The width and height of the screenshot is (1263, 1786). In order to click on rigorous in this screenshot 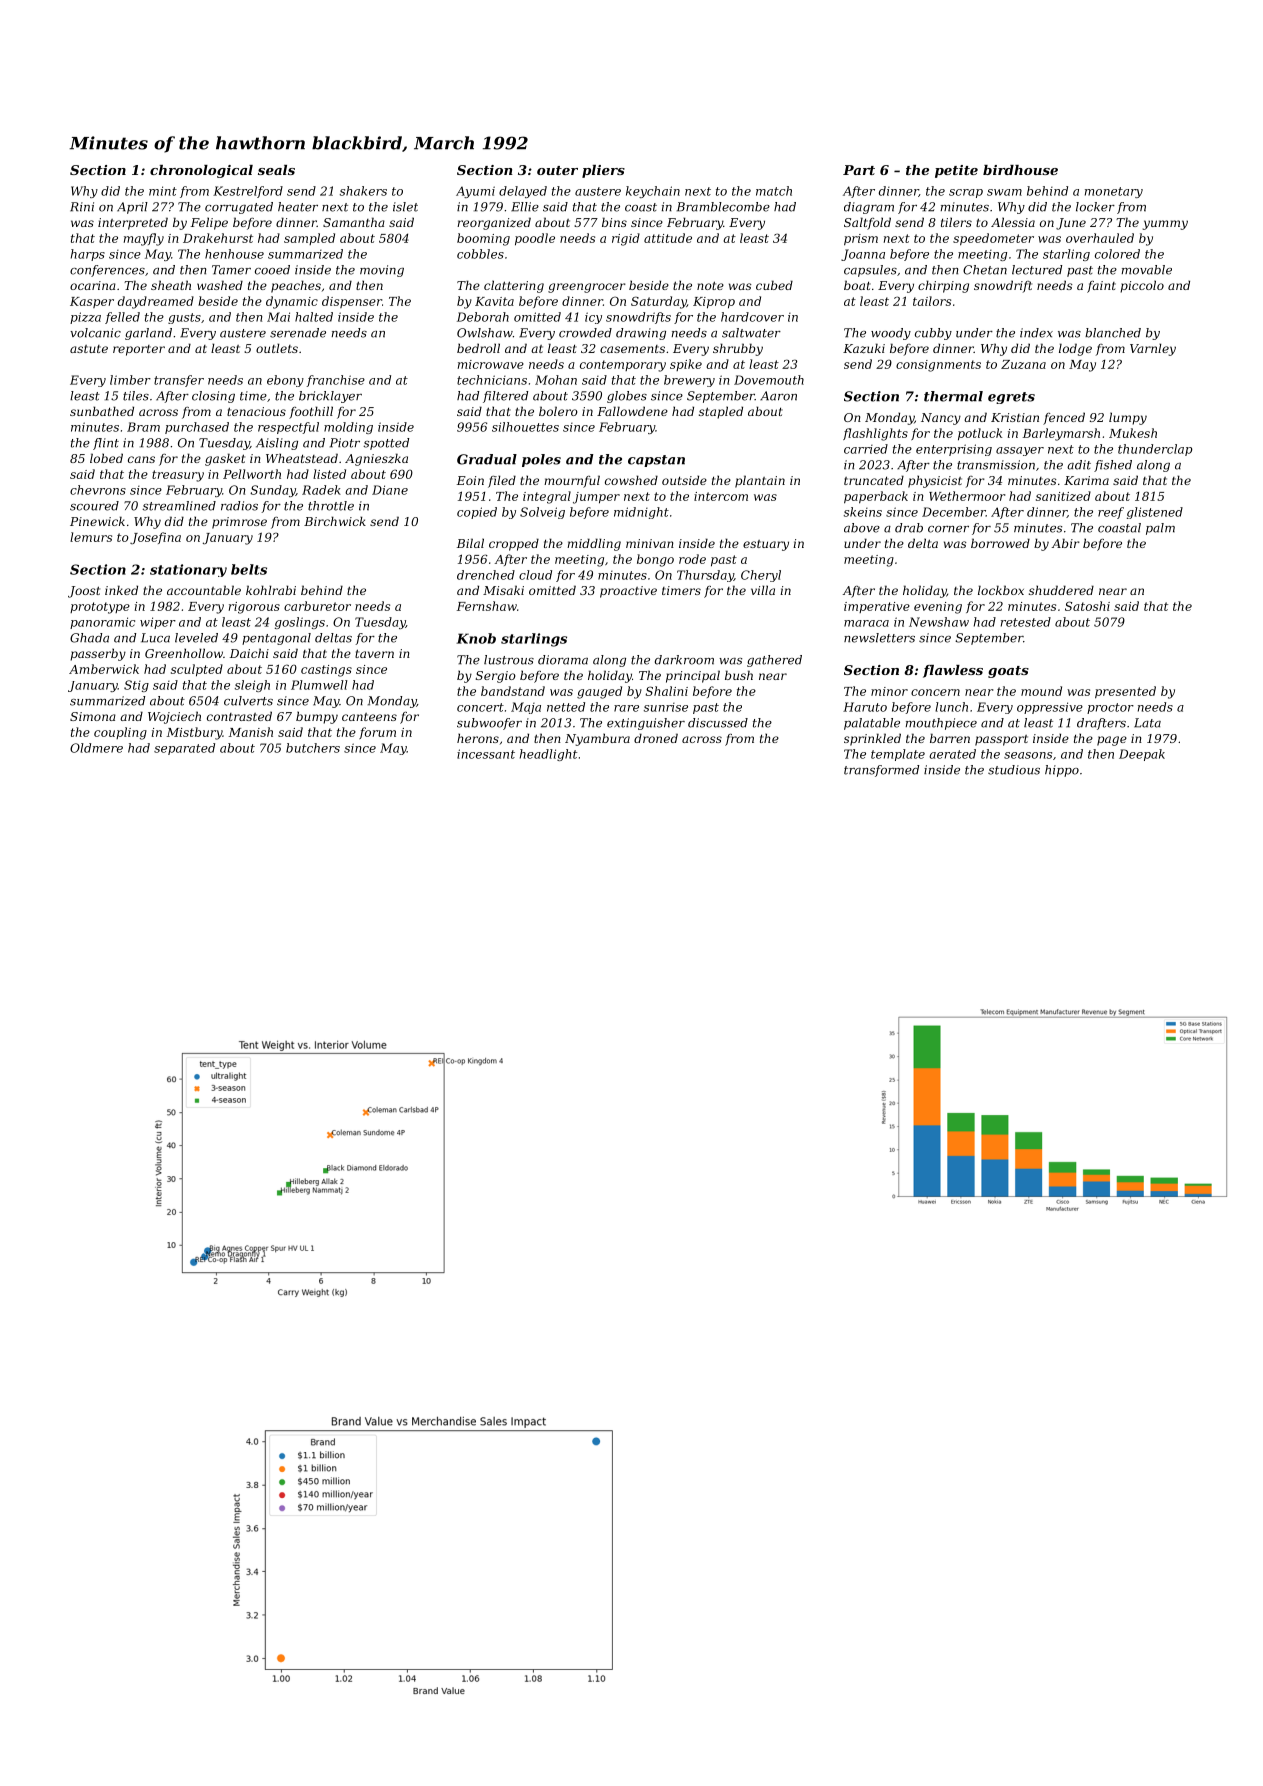, I will do `click(254, 608)`.
